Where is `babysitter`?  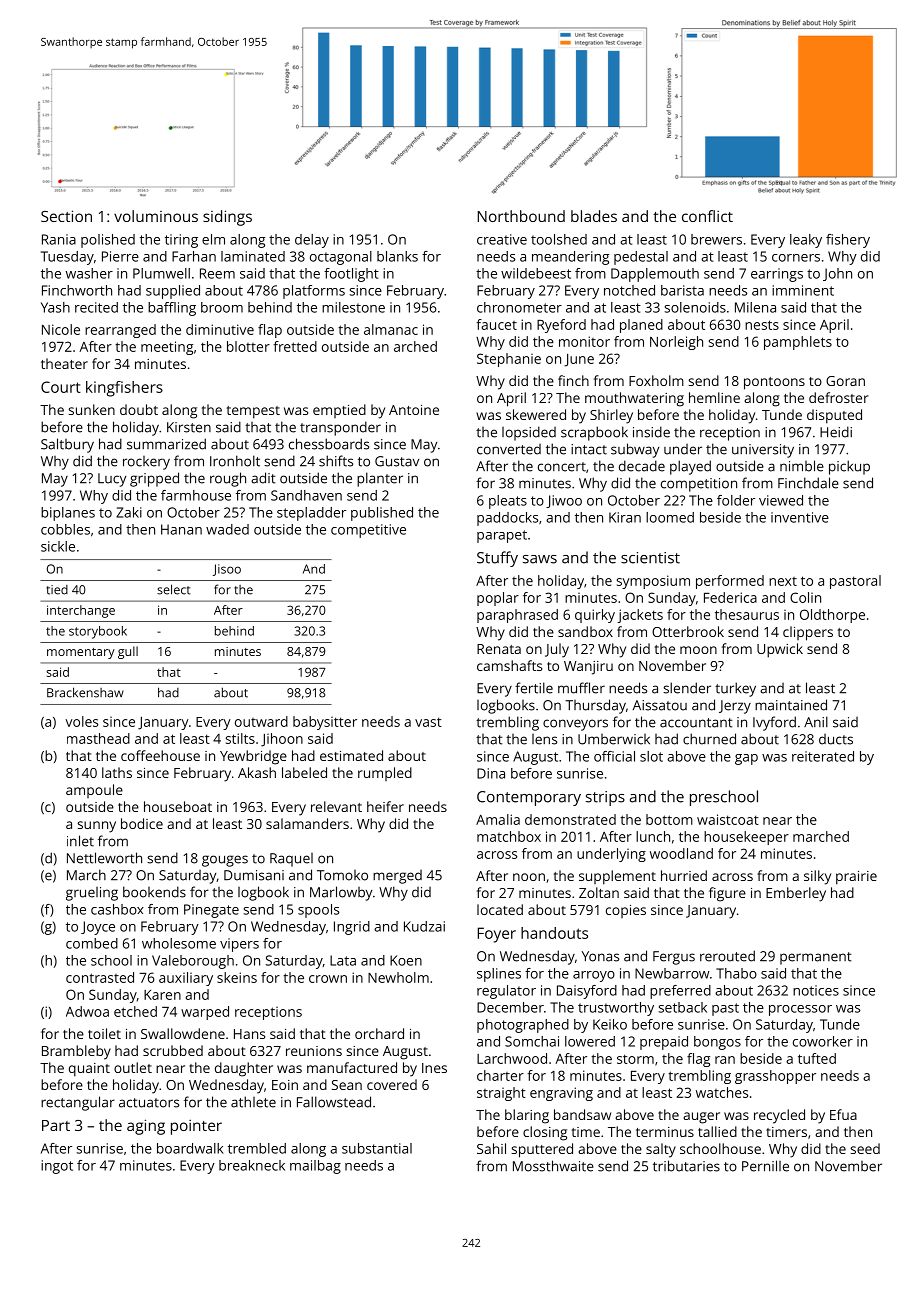 babysitter is located at coordinates (325, 723).
